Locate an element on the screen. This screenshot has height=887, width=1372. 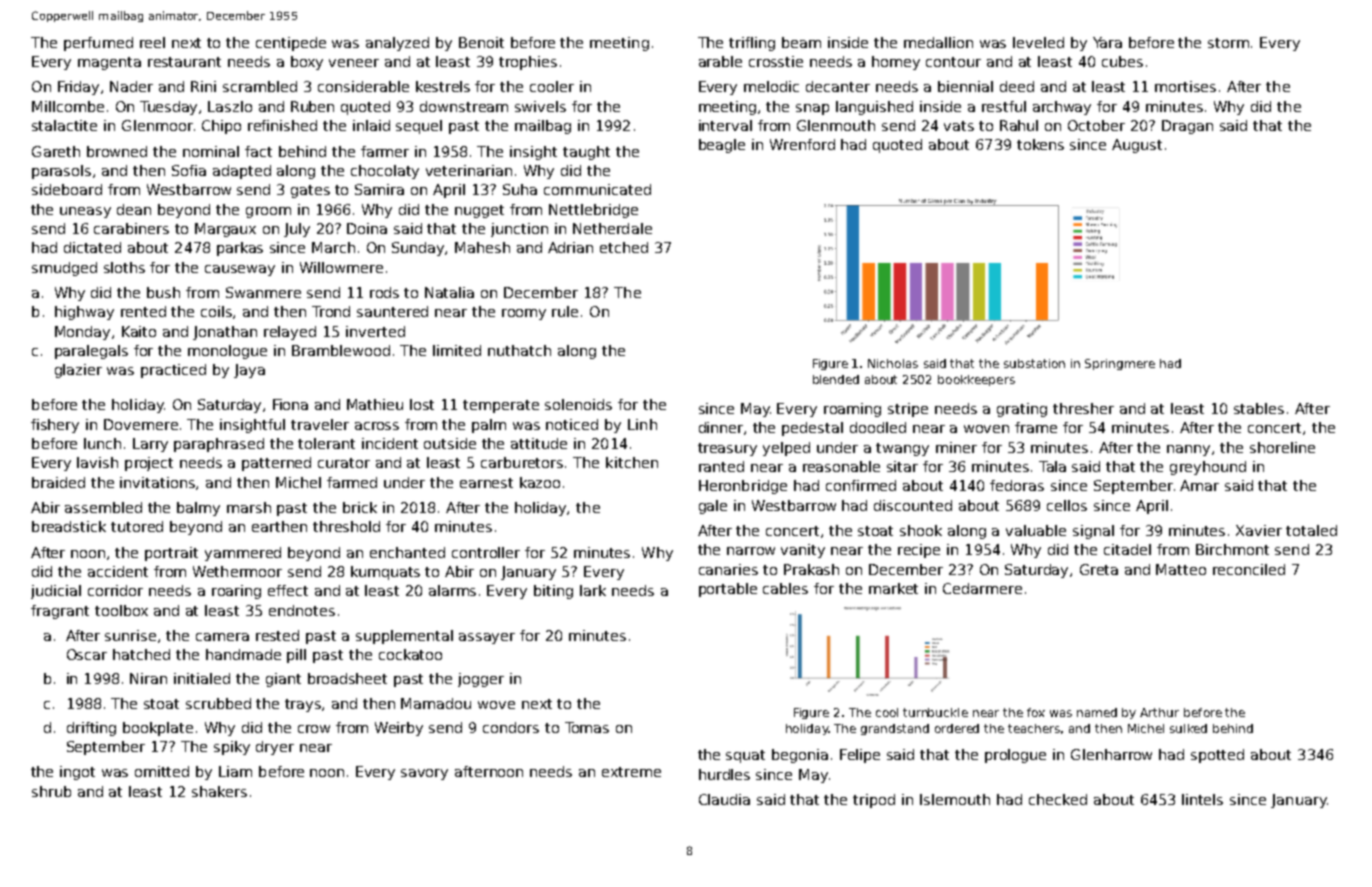
tokens is located at coordinates (1040, 144).
